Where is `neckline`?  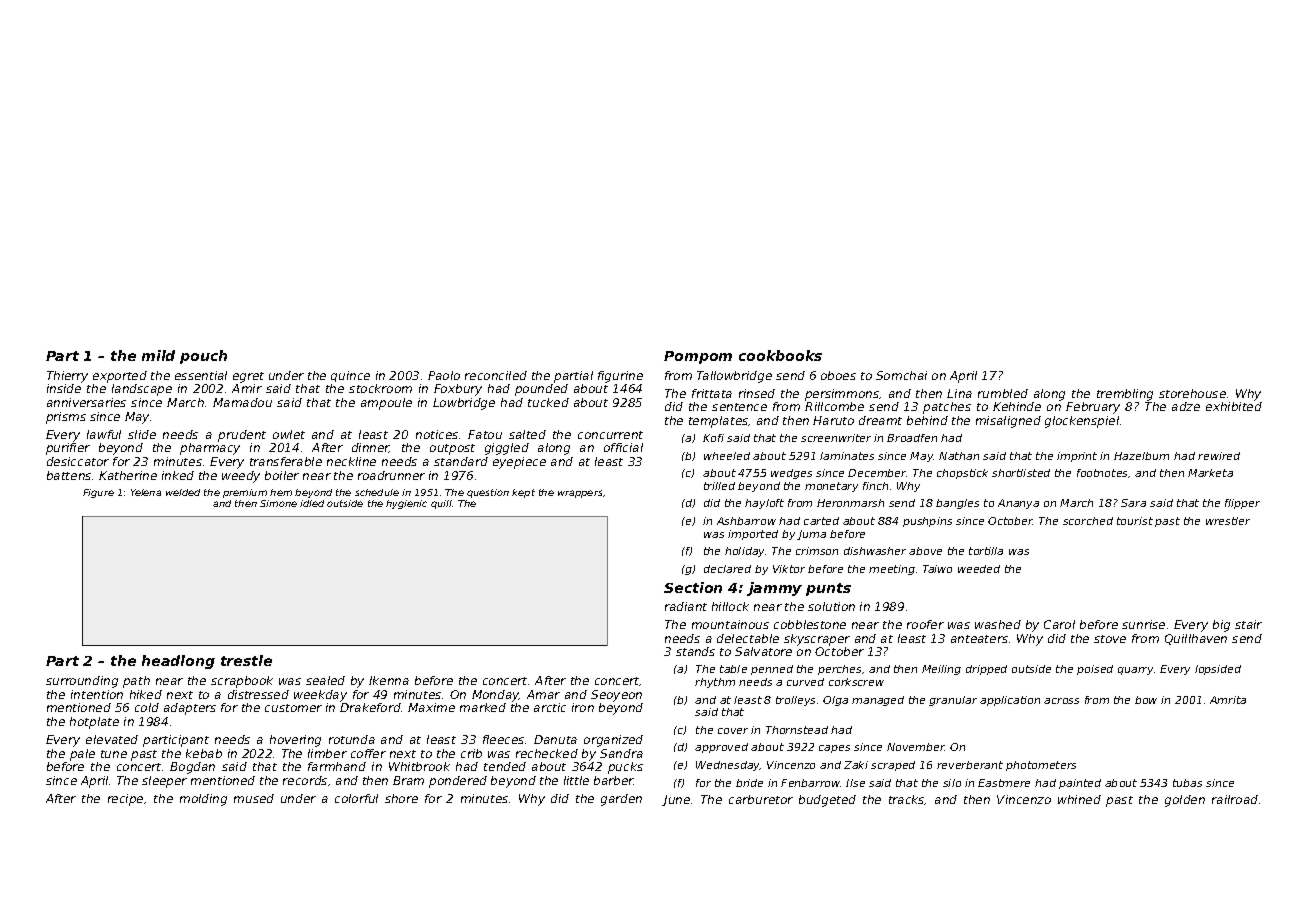
neckline is located at coordinates (351, 461).
